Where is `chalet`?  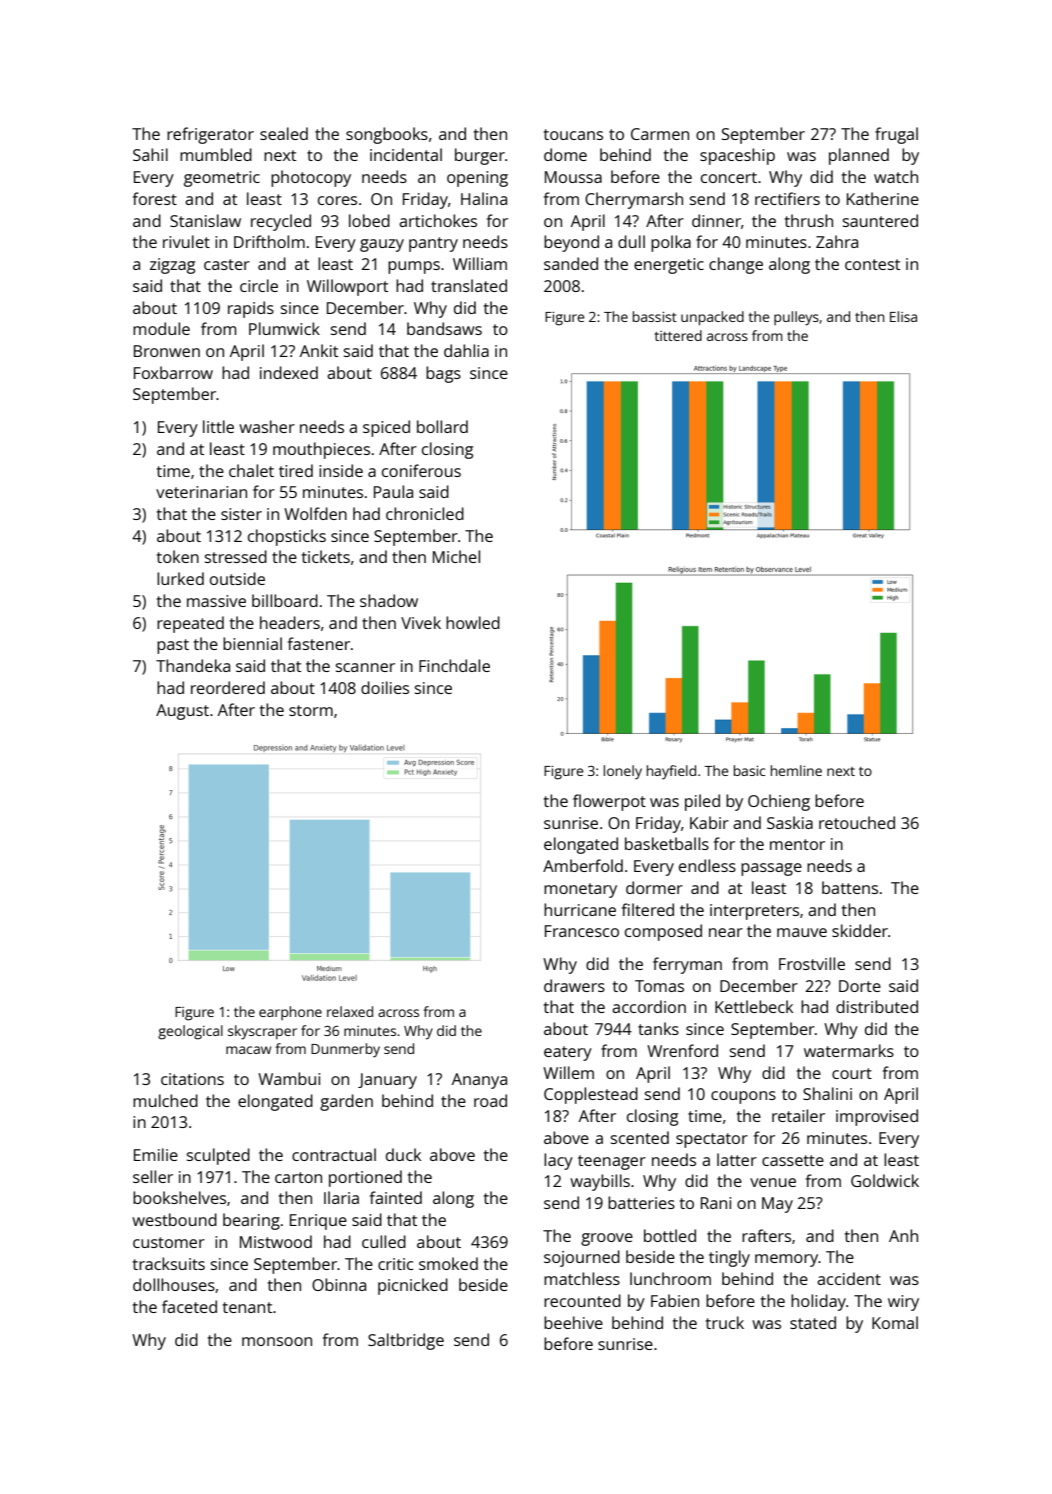
chalet is located at coordinates (251, 470).
